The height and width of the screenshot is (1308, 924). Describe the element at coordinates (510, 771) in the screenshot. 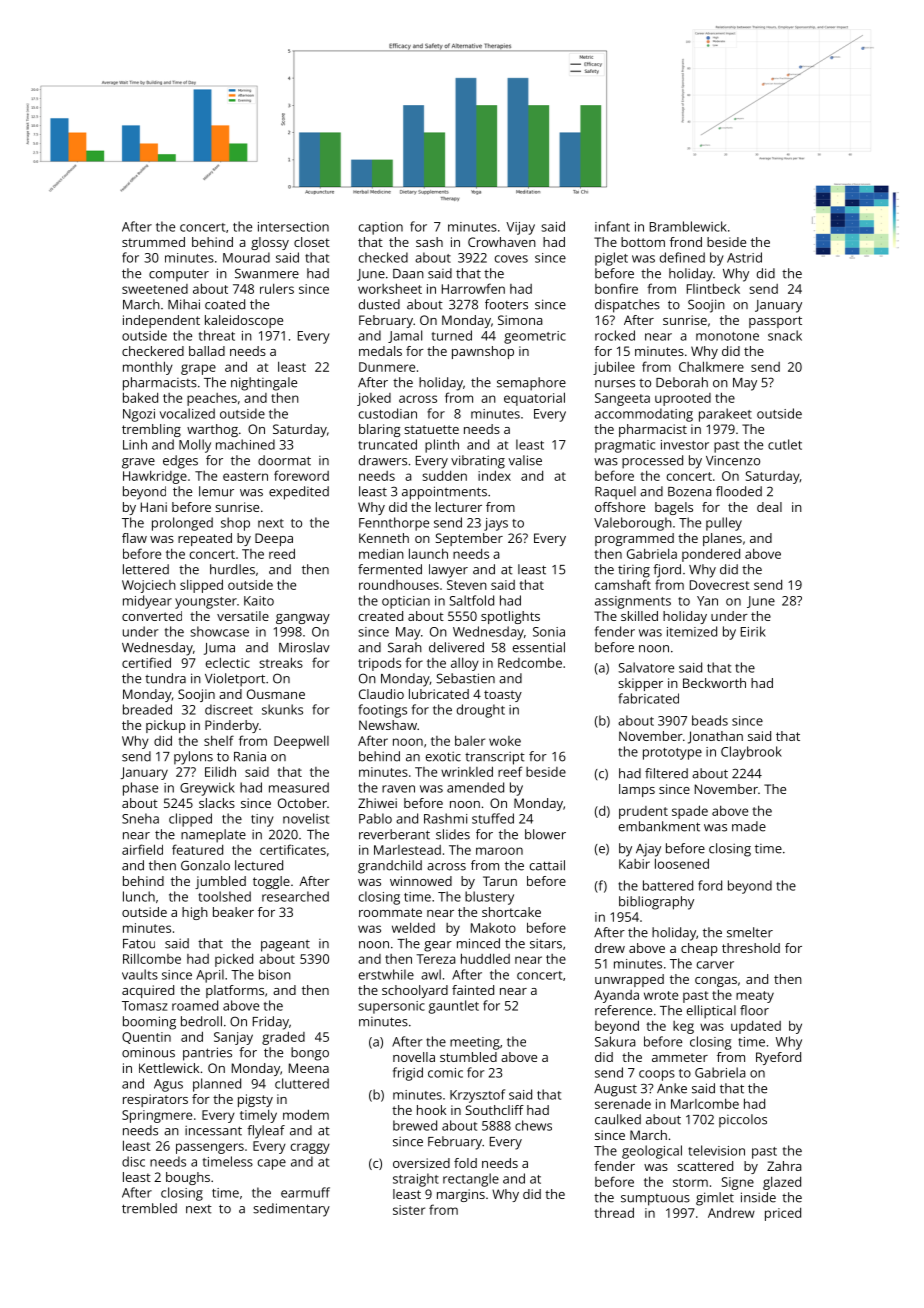

I see `reef` at that location.
